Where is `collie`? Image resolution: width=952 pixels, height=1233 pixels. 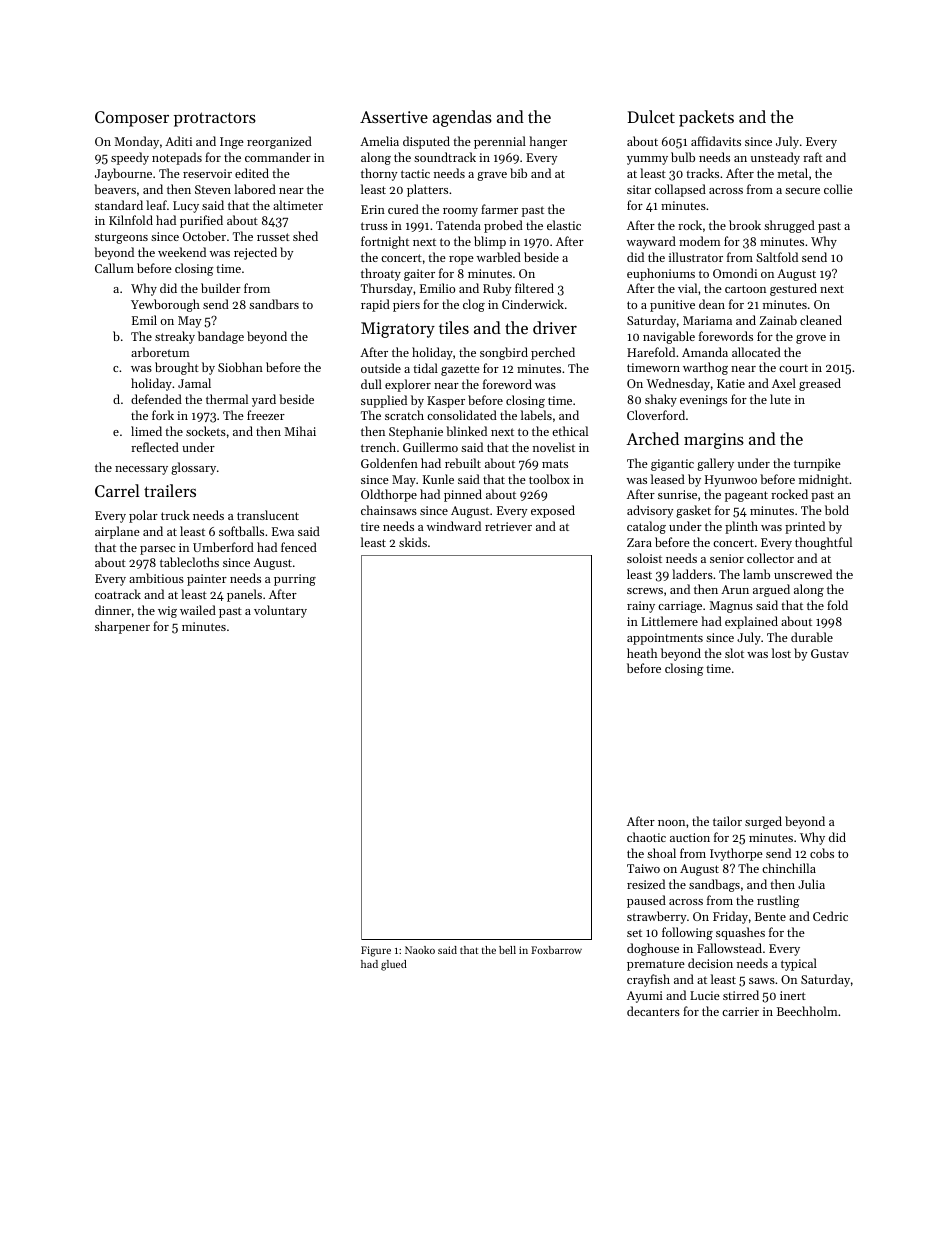
collie is located at coordinates (838, 189).
